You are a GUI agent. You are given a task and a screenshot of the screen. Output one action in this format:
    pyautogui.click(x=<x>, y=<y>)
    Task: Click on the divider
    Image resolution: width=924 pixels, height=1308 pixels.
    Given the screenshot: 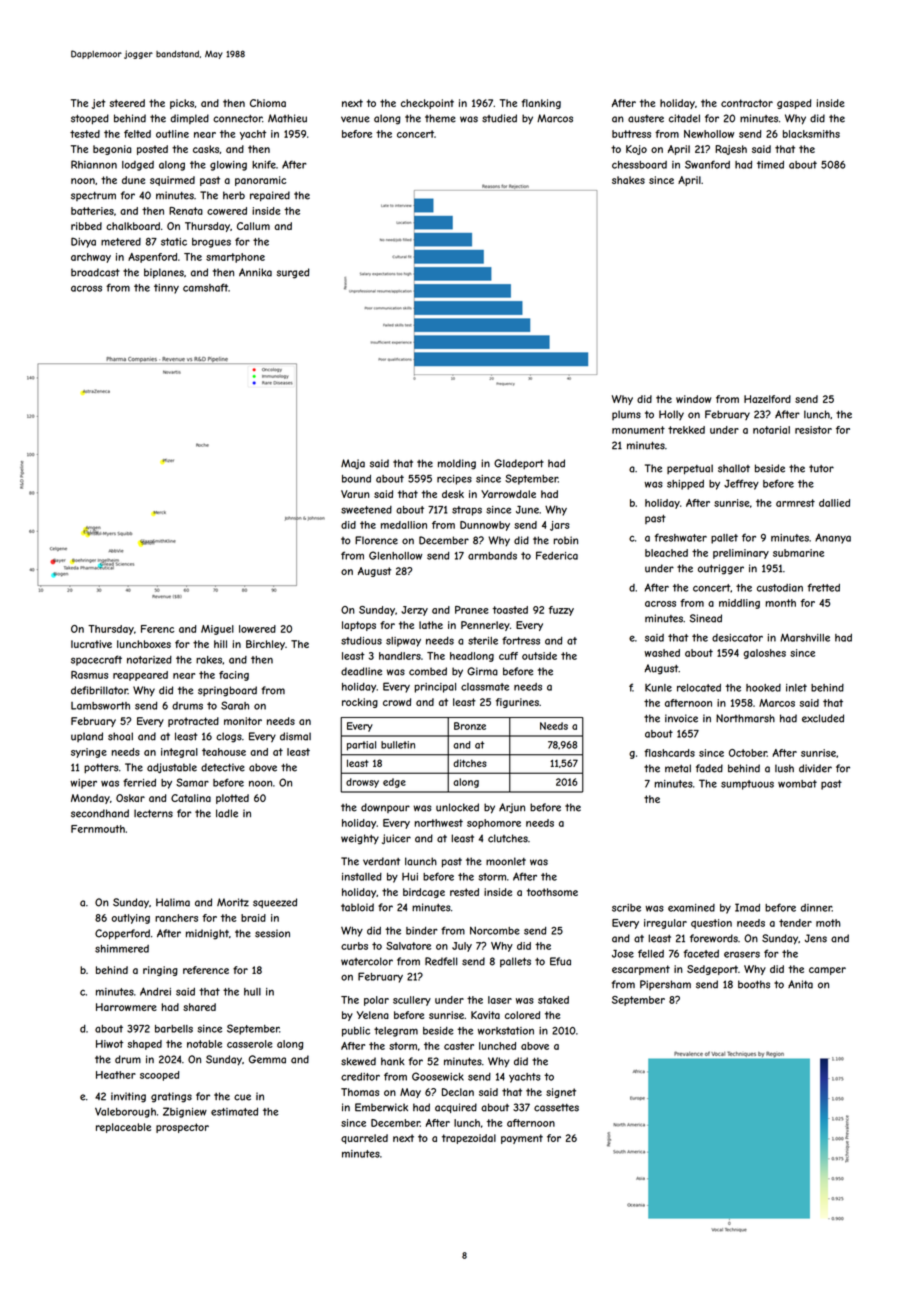 What is the action you would take?
    pyautogui.click(x=815, y=768)
